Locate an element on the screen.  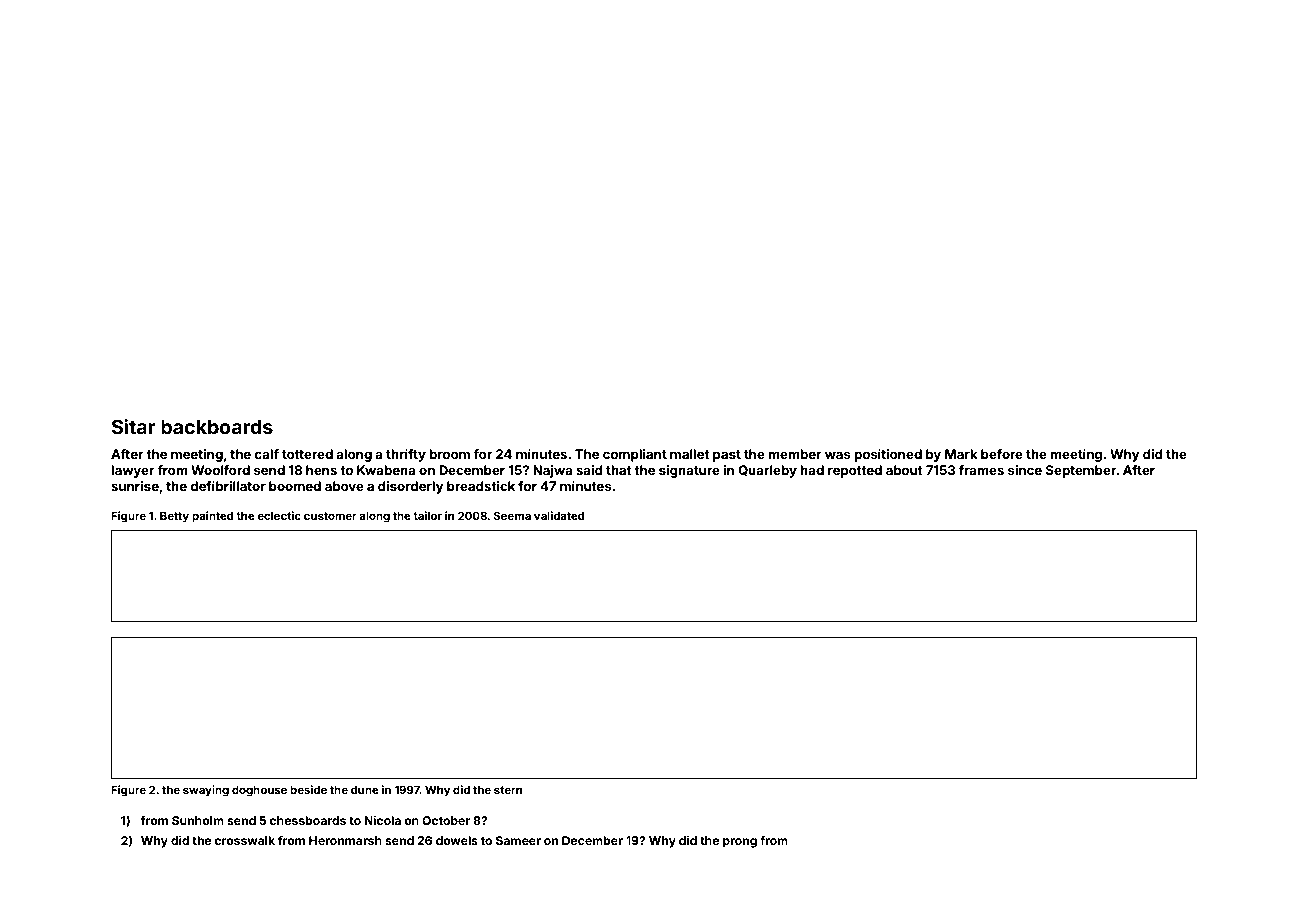
before is located at coordinates (1002, 454).
